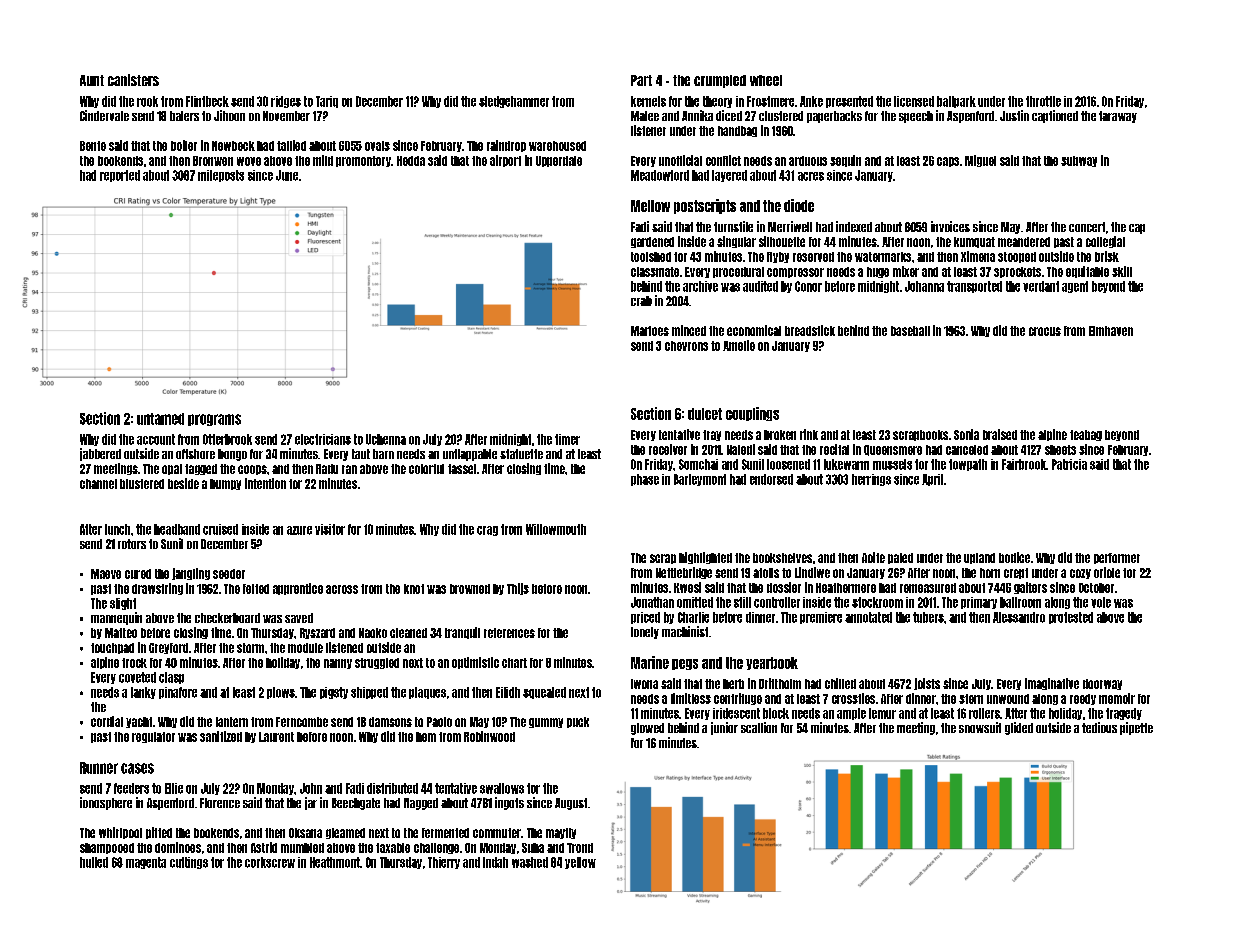  Describe the element at coordinates (225, 484) in the screenshot. I see `bumpy` at that location.
